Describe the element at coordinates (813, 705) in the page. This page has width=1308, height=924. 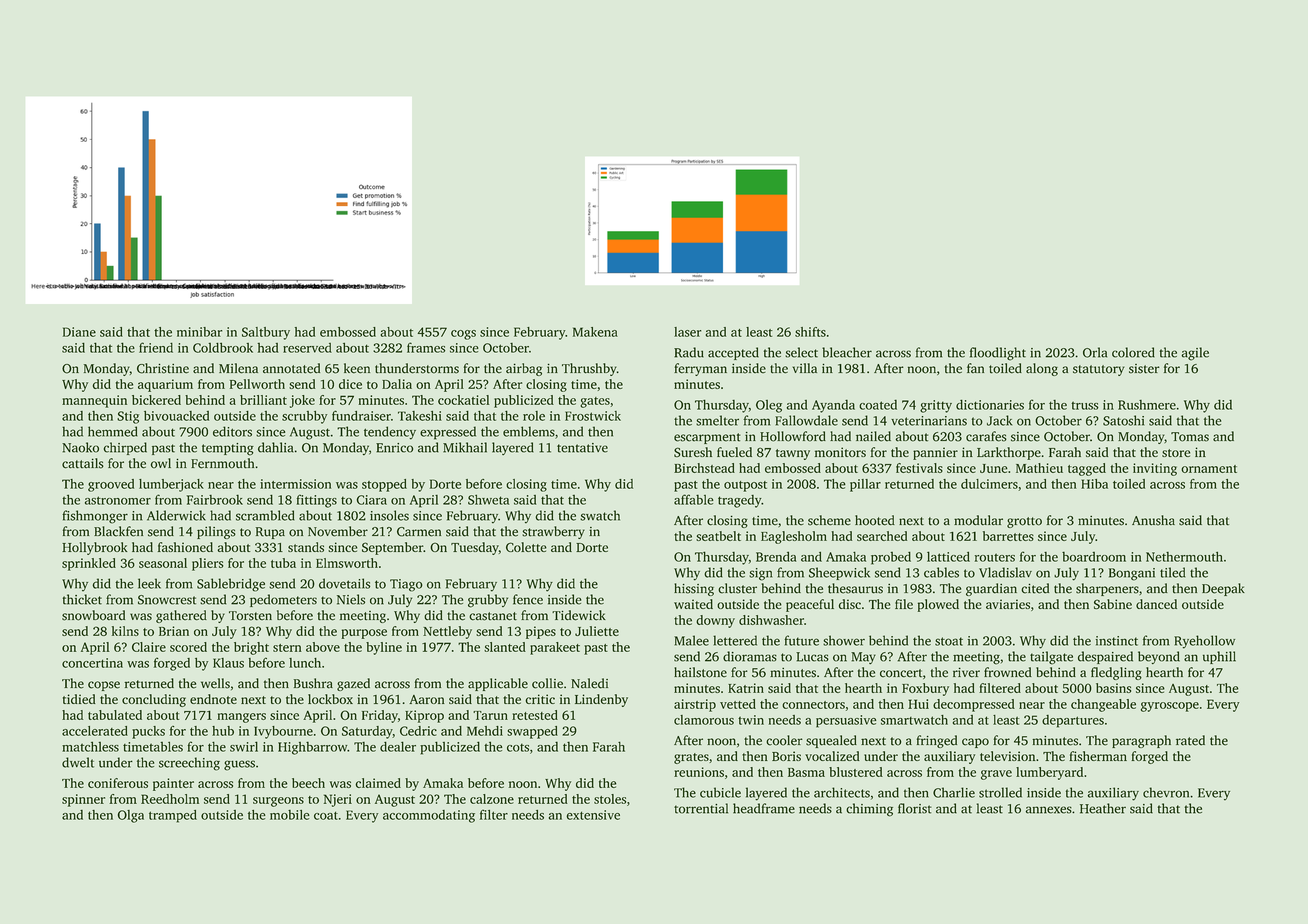
I see `connectors` at that location.
